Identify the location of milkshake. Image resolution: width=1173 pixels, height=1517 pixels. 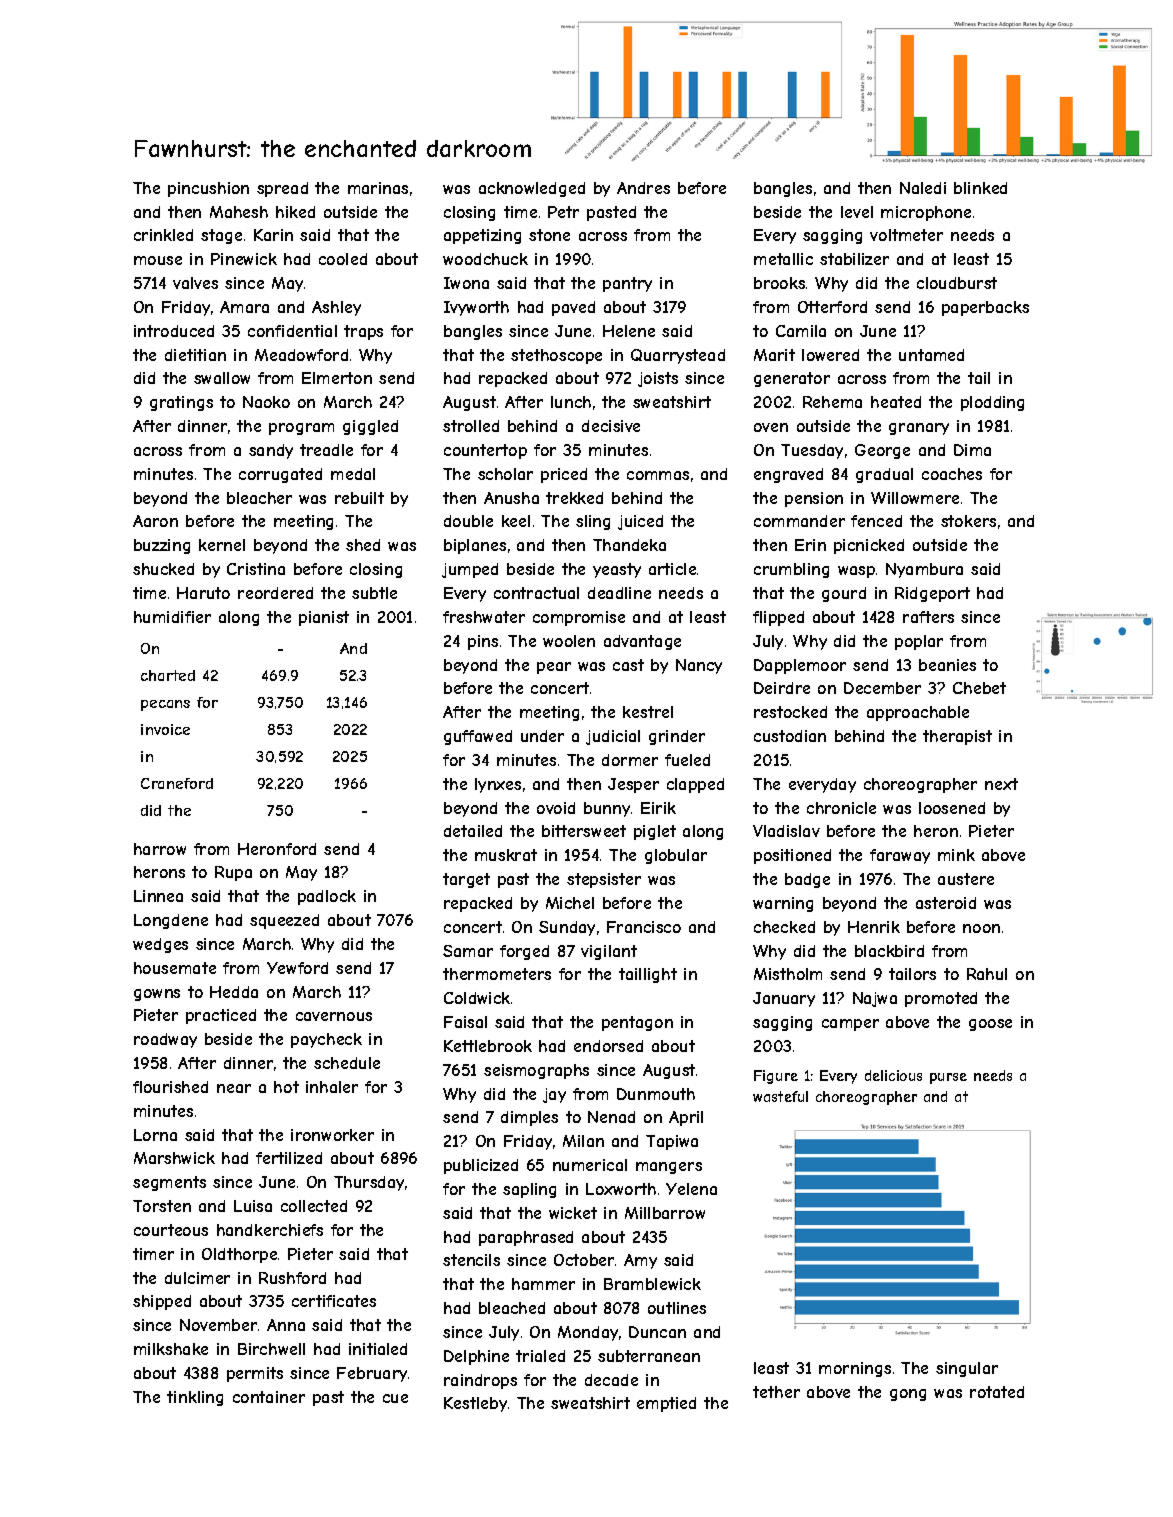
(171, 1349).
